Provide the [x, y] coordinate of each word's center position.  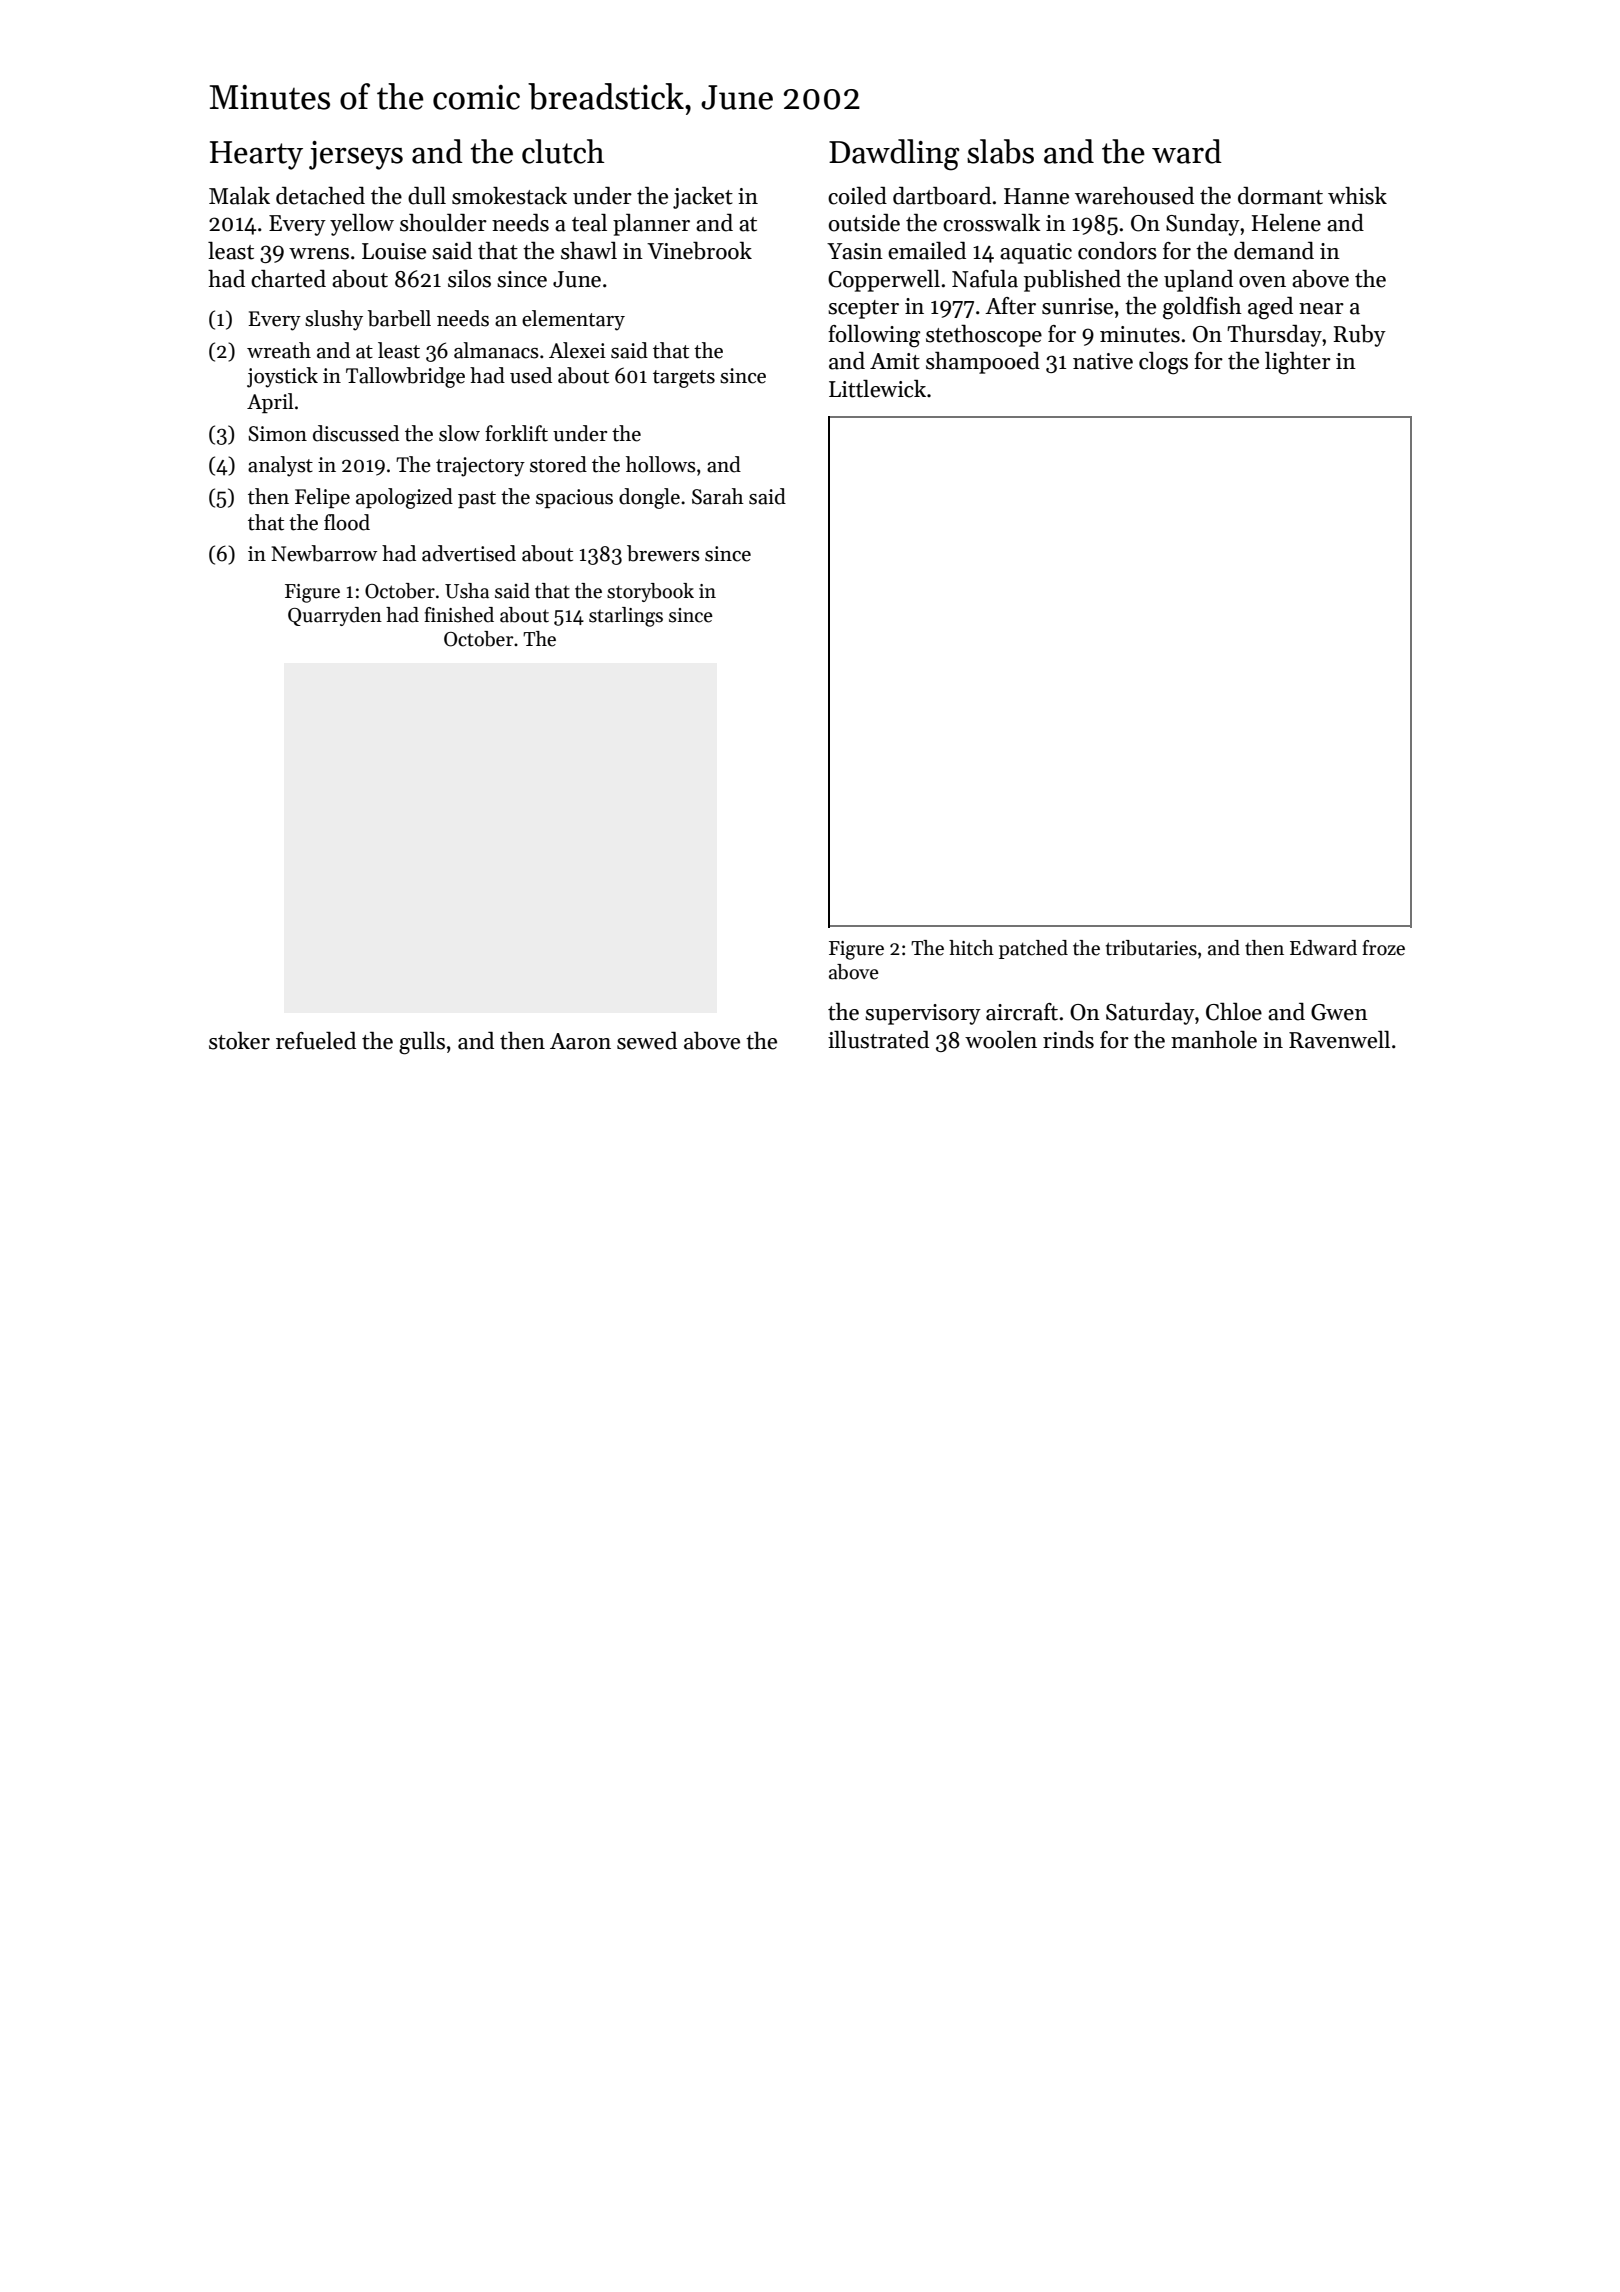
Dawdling [894, 155]
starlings [626, 617]
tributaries [1151, 948]
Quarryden [335, 616]
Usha [467, 591]
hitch [971, 948]
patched [1033, 949]
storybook [650, 592]
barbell [399, 318]
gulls [422, 1043]
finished [459, 615]
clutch [563, 151]
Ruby [1359, 336]
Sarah [718, 496]
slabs [1000, 151]
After [1010, 306]
